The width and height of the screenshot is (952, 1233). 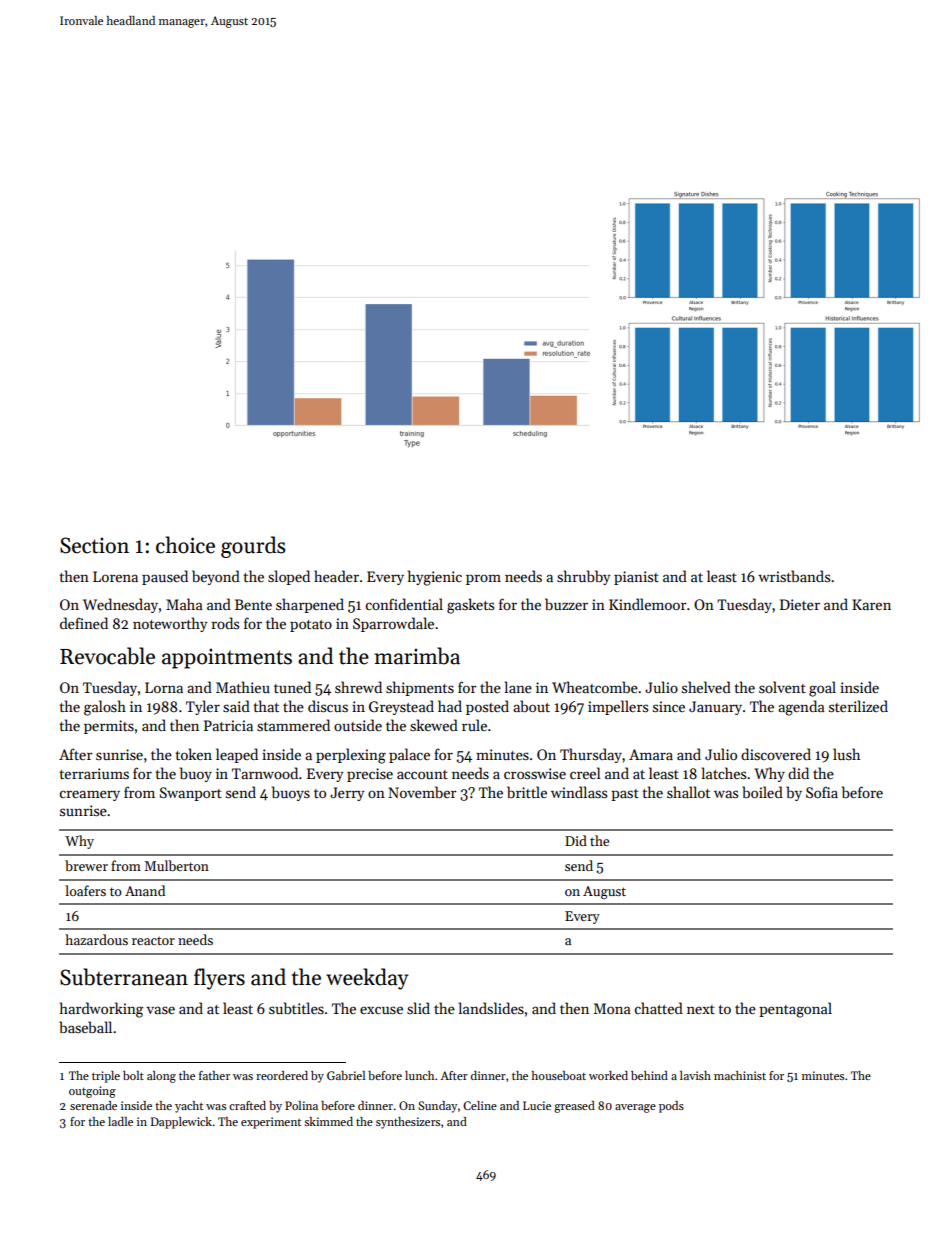 What do you see at coordinates (393, 624) in the screenshot?
I see `Sparrowdale` at bounding box center [393, 624].
